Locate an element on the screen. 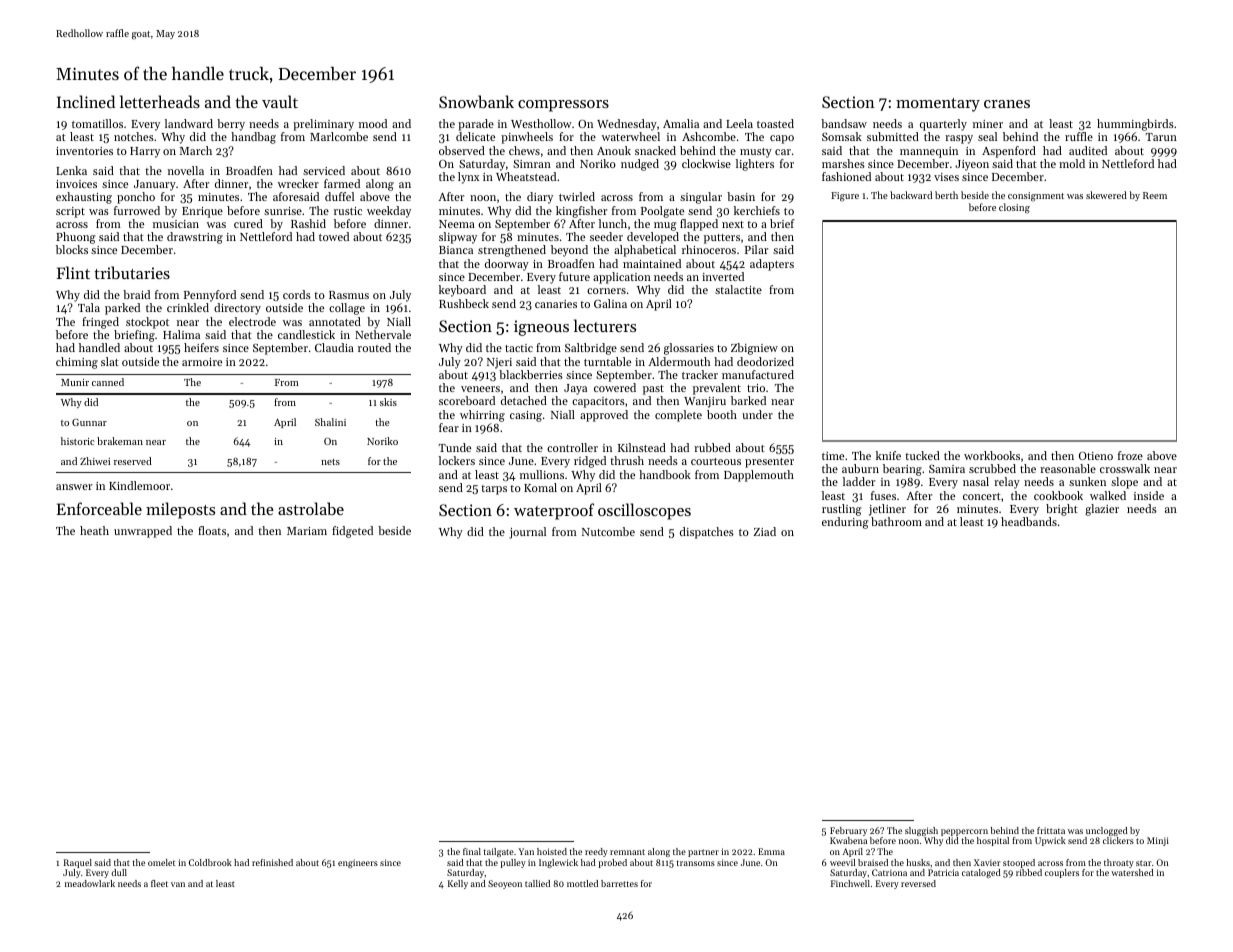 The image size is (1233, 952). Finchwell is located at coordinates (850, 883).
